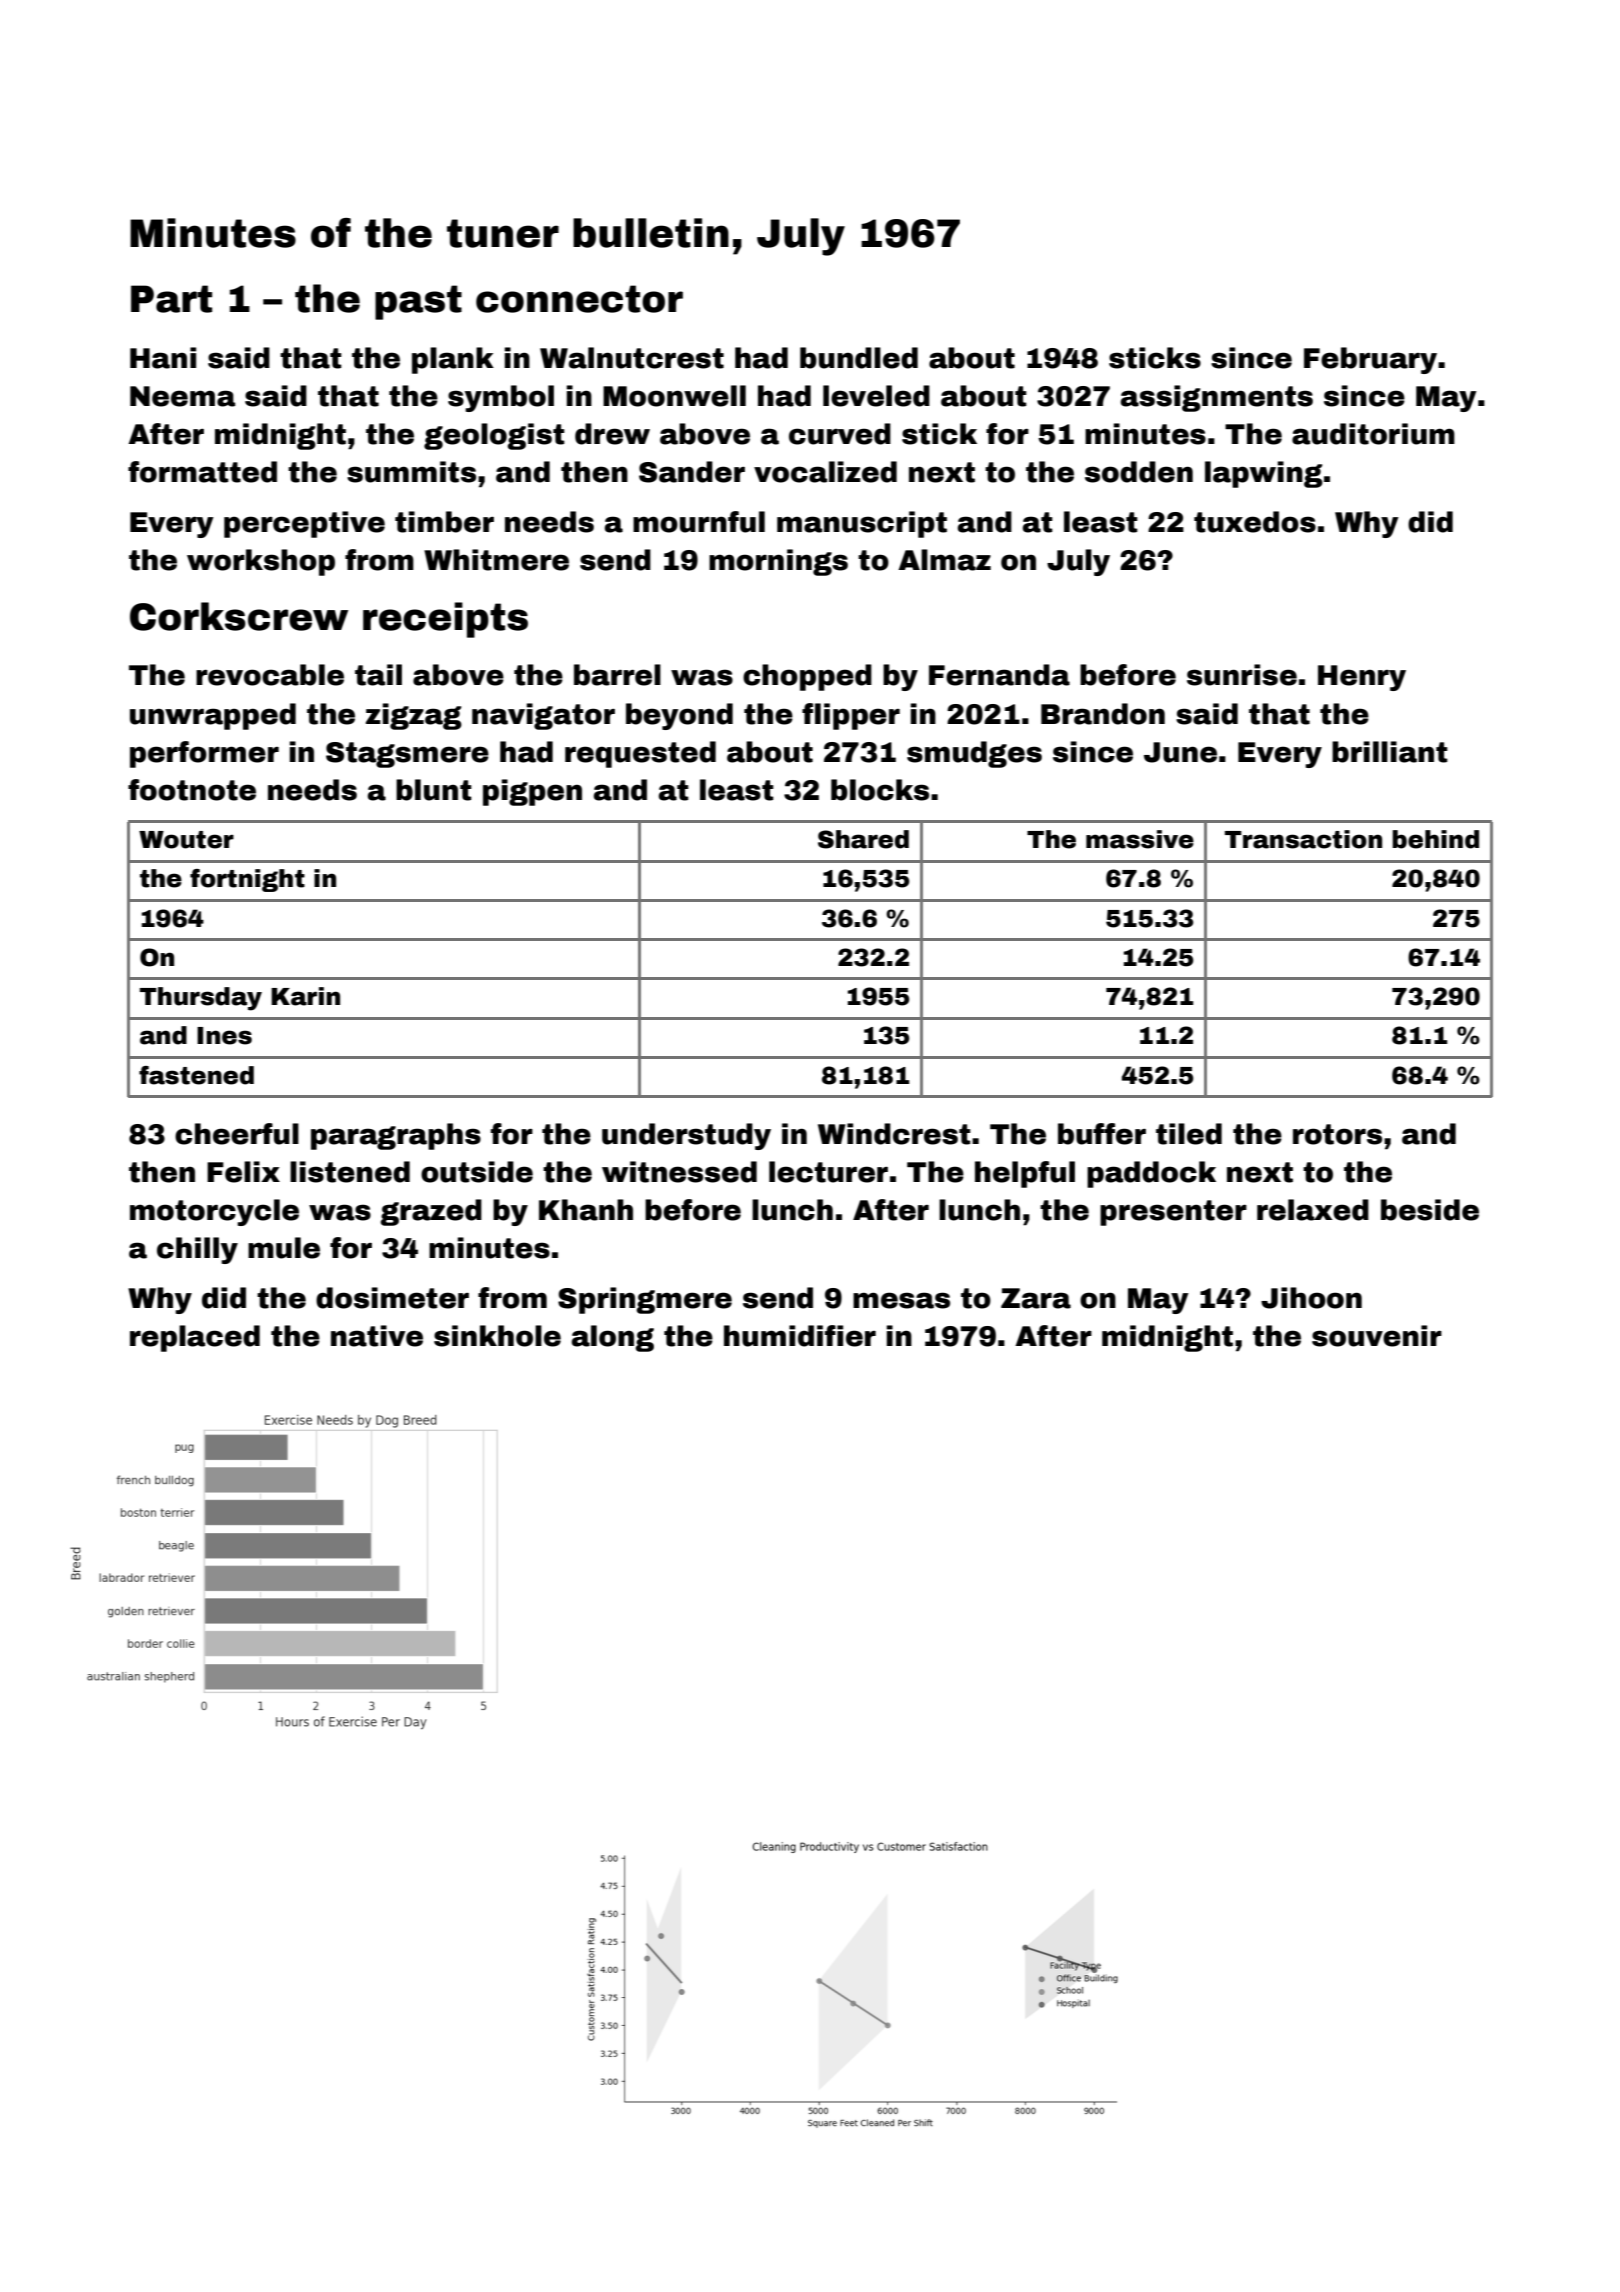 This screenshot has width=1620, height=2292. What do you see at coordinates (851, 716) in the screenshot?
I see `flipper` at bounding box center [851, 716].
